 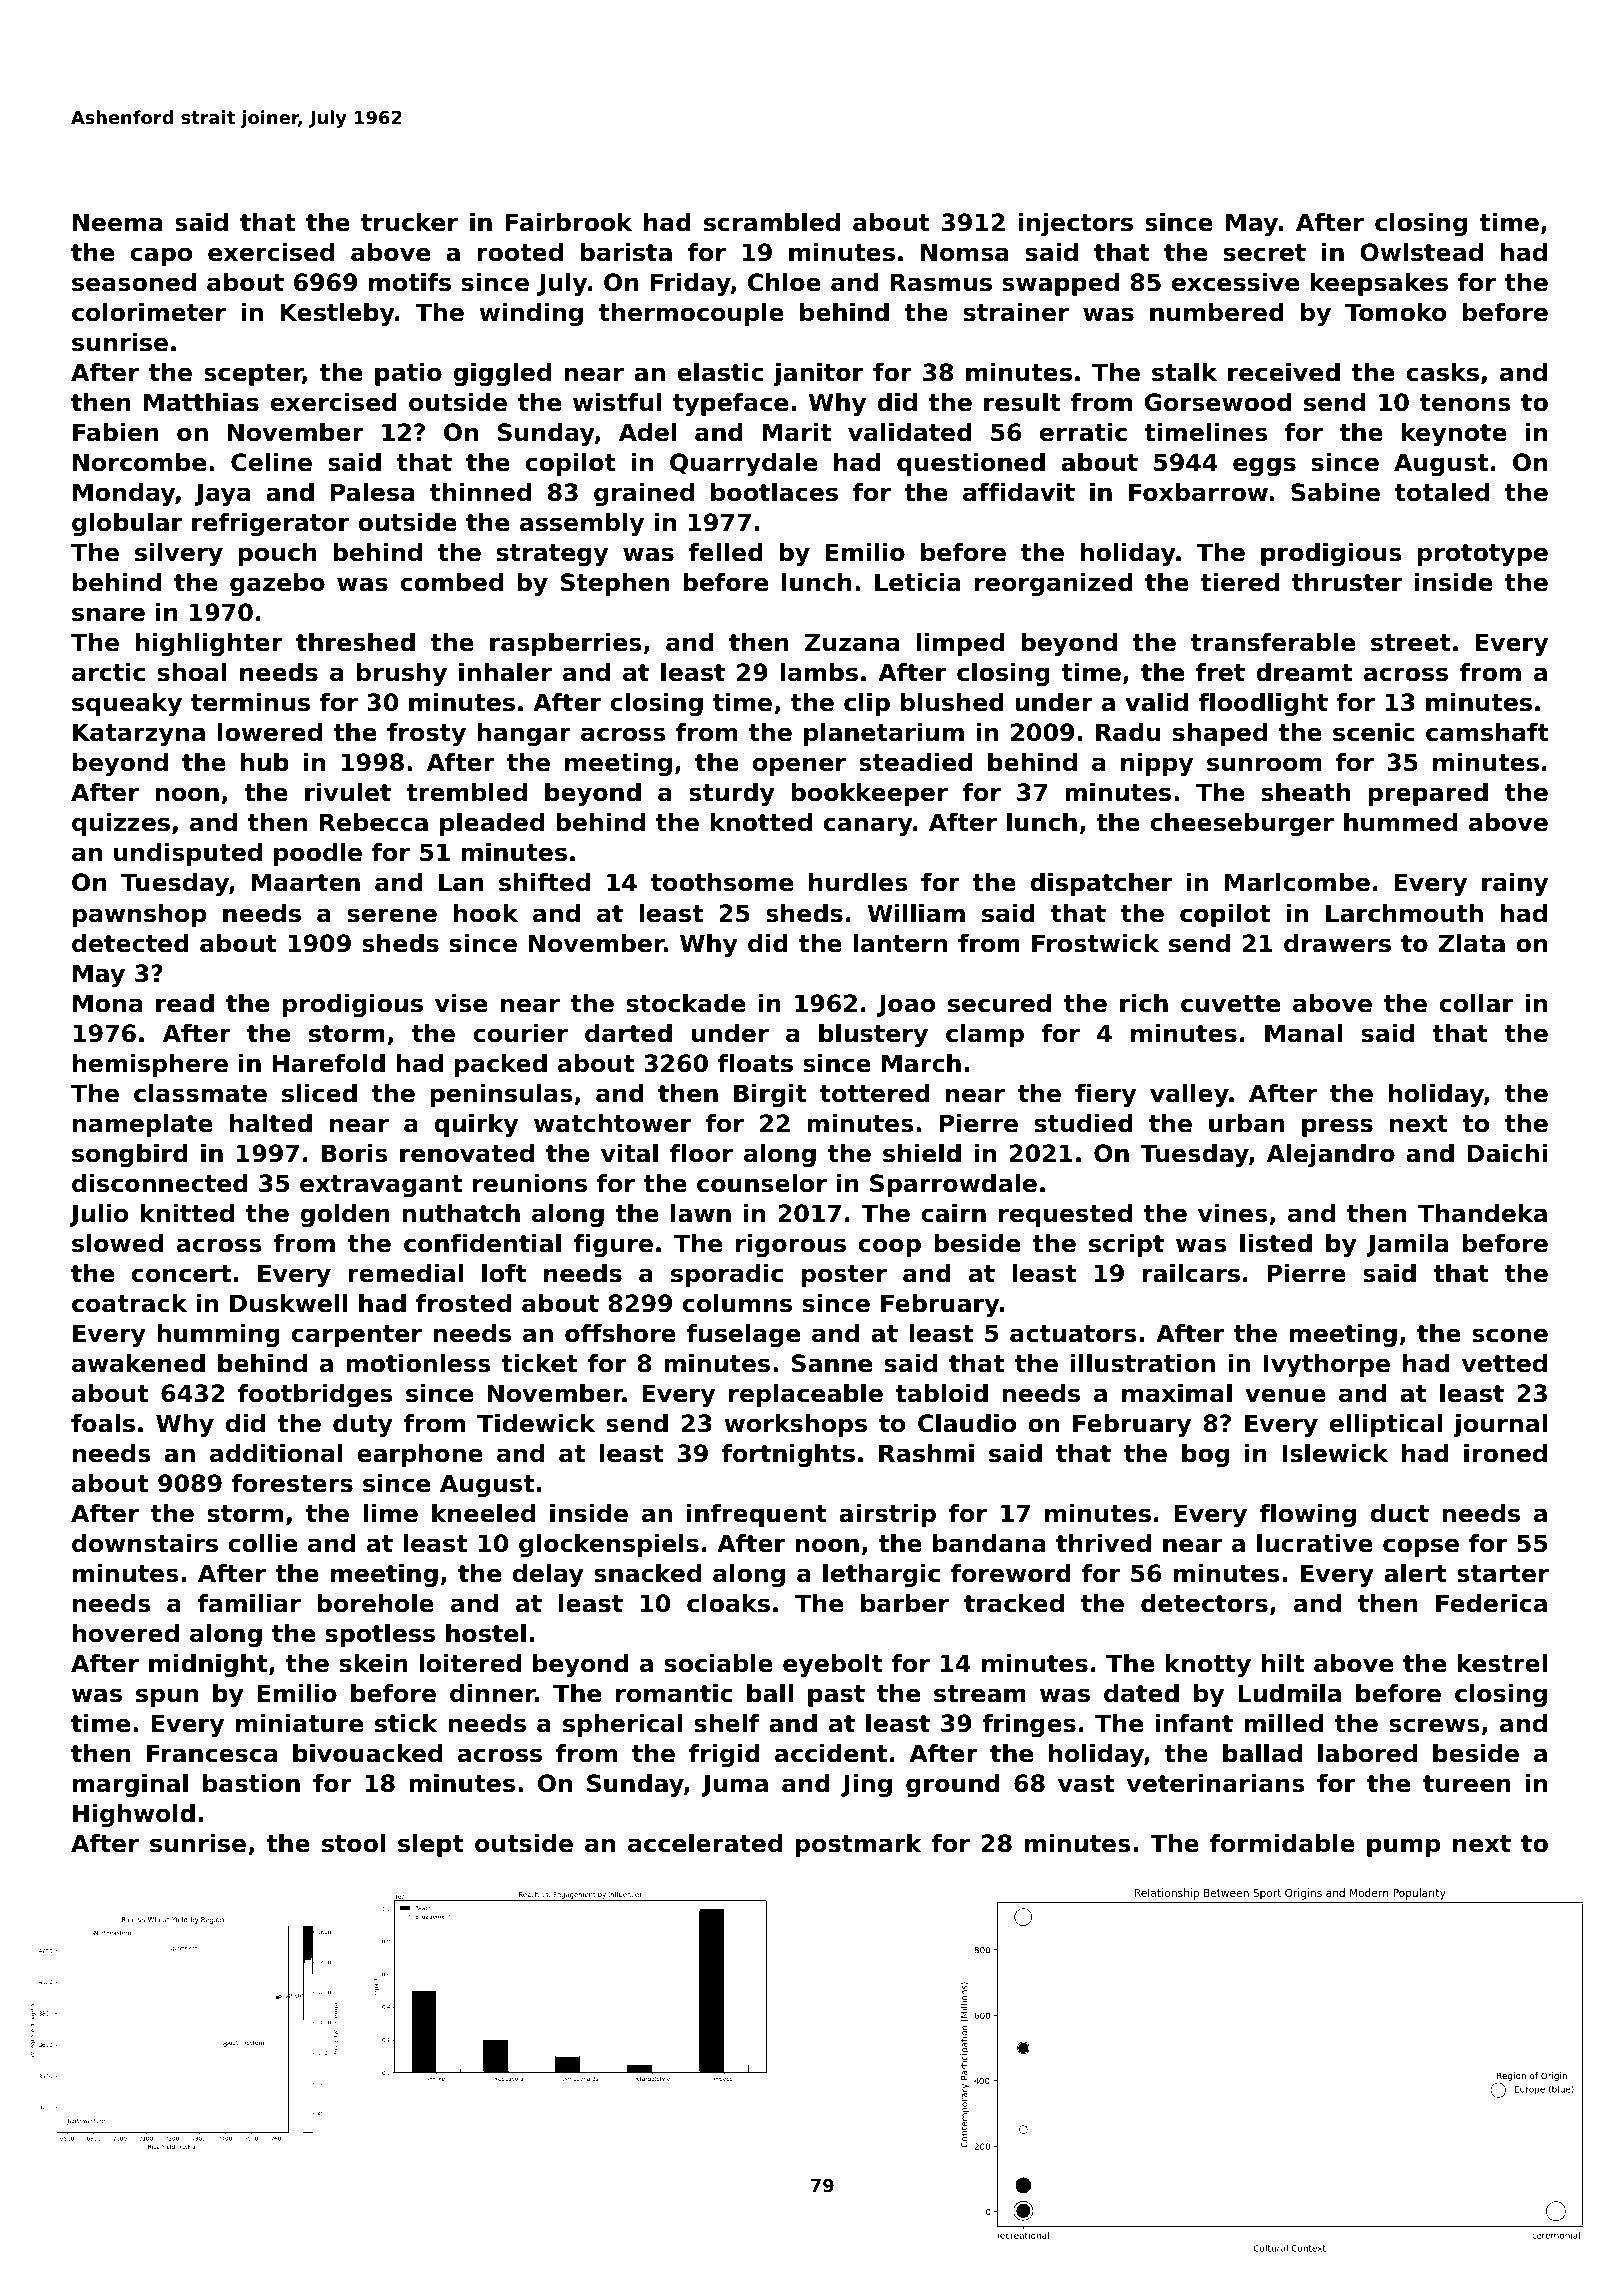 I want to click on limped, so click(x=960, y=644).
